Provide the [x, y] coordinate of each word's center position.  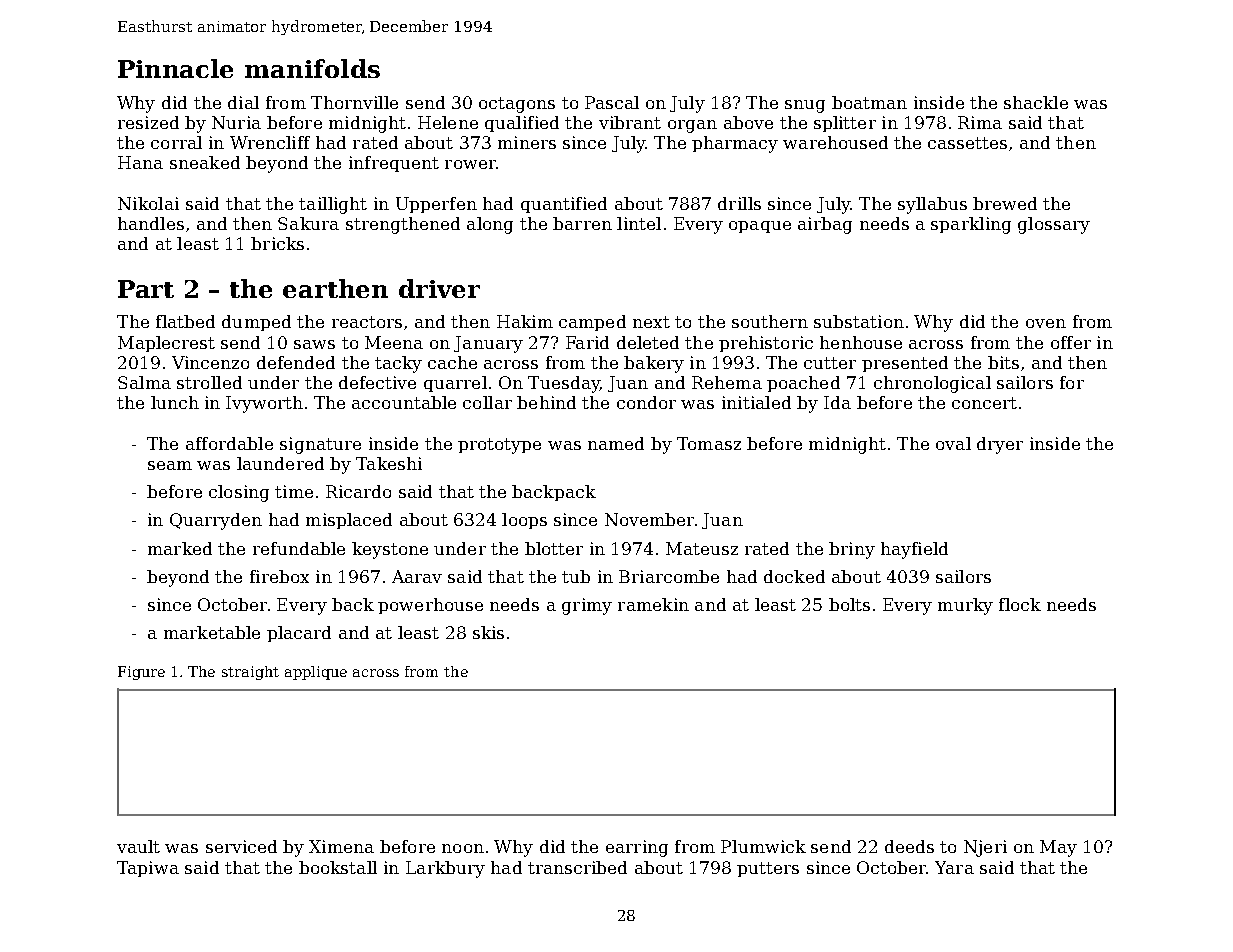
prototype [499, 446]
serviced [241, 846]
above [748, 122]
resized [148, 122]
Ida [837, 402]
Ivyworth [264, 404]
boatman [869, 102]
